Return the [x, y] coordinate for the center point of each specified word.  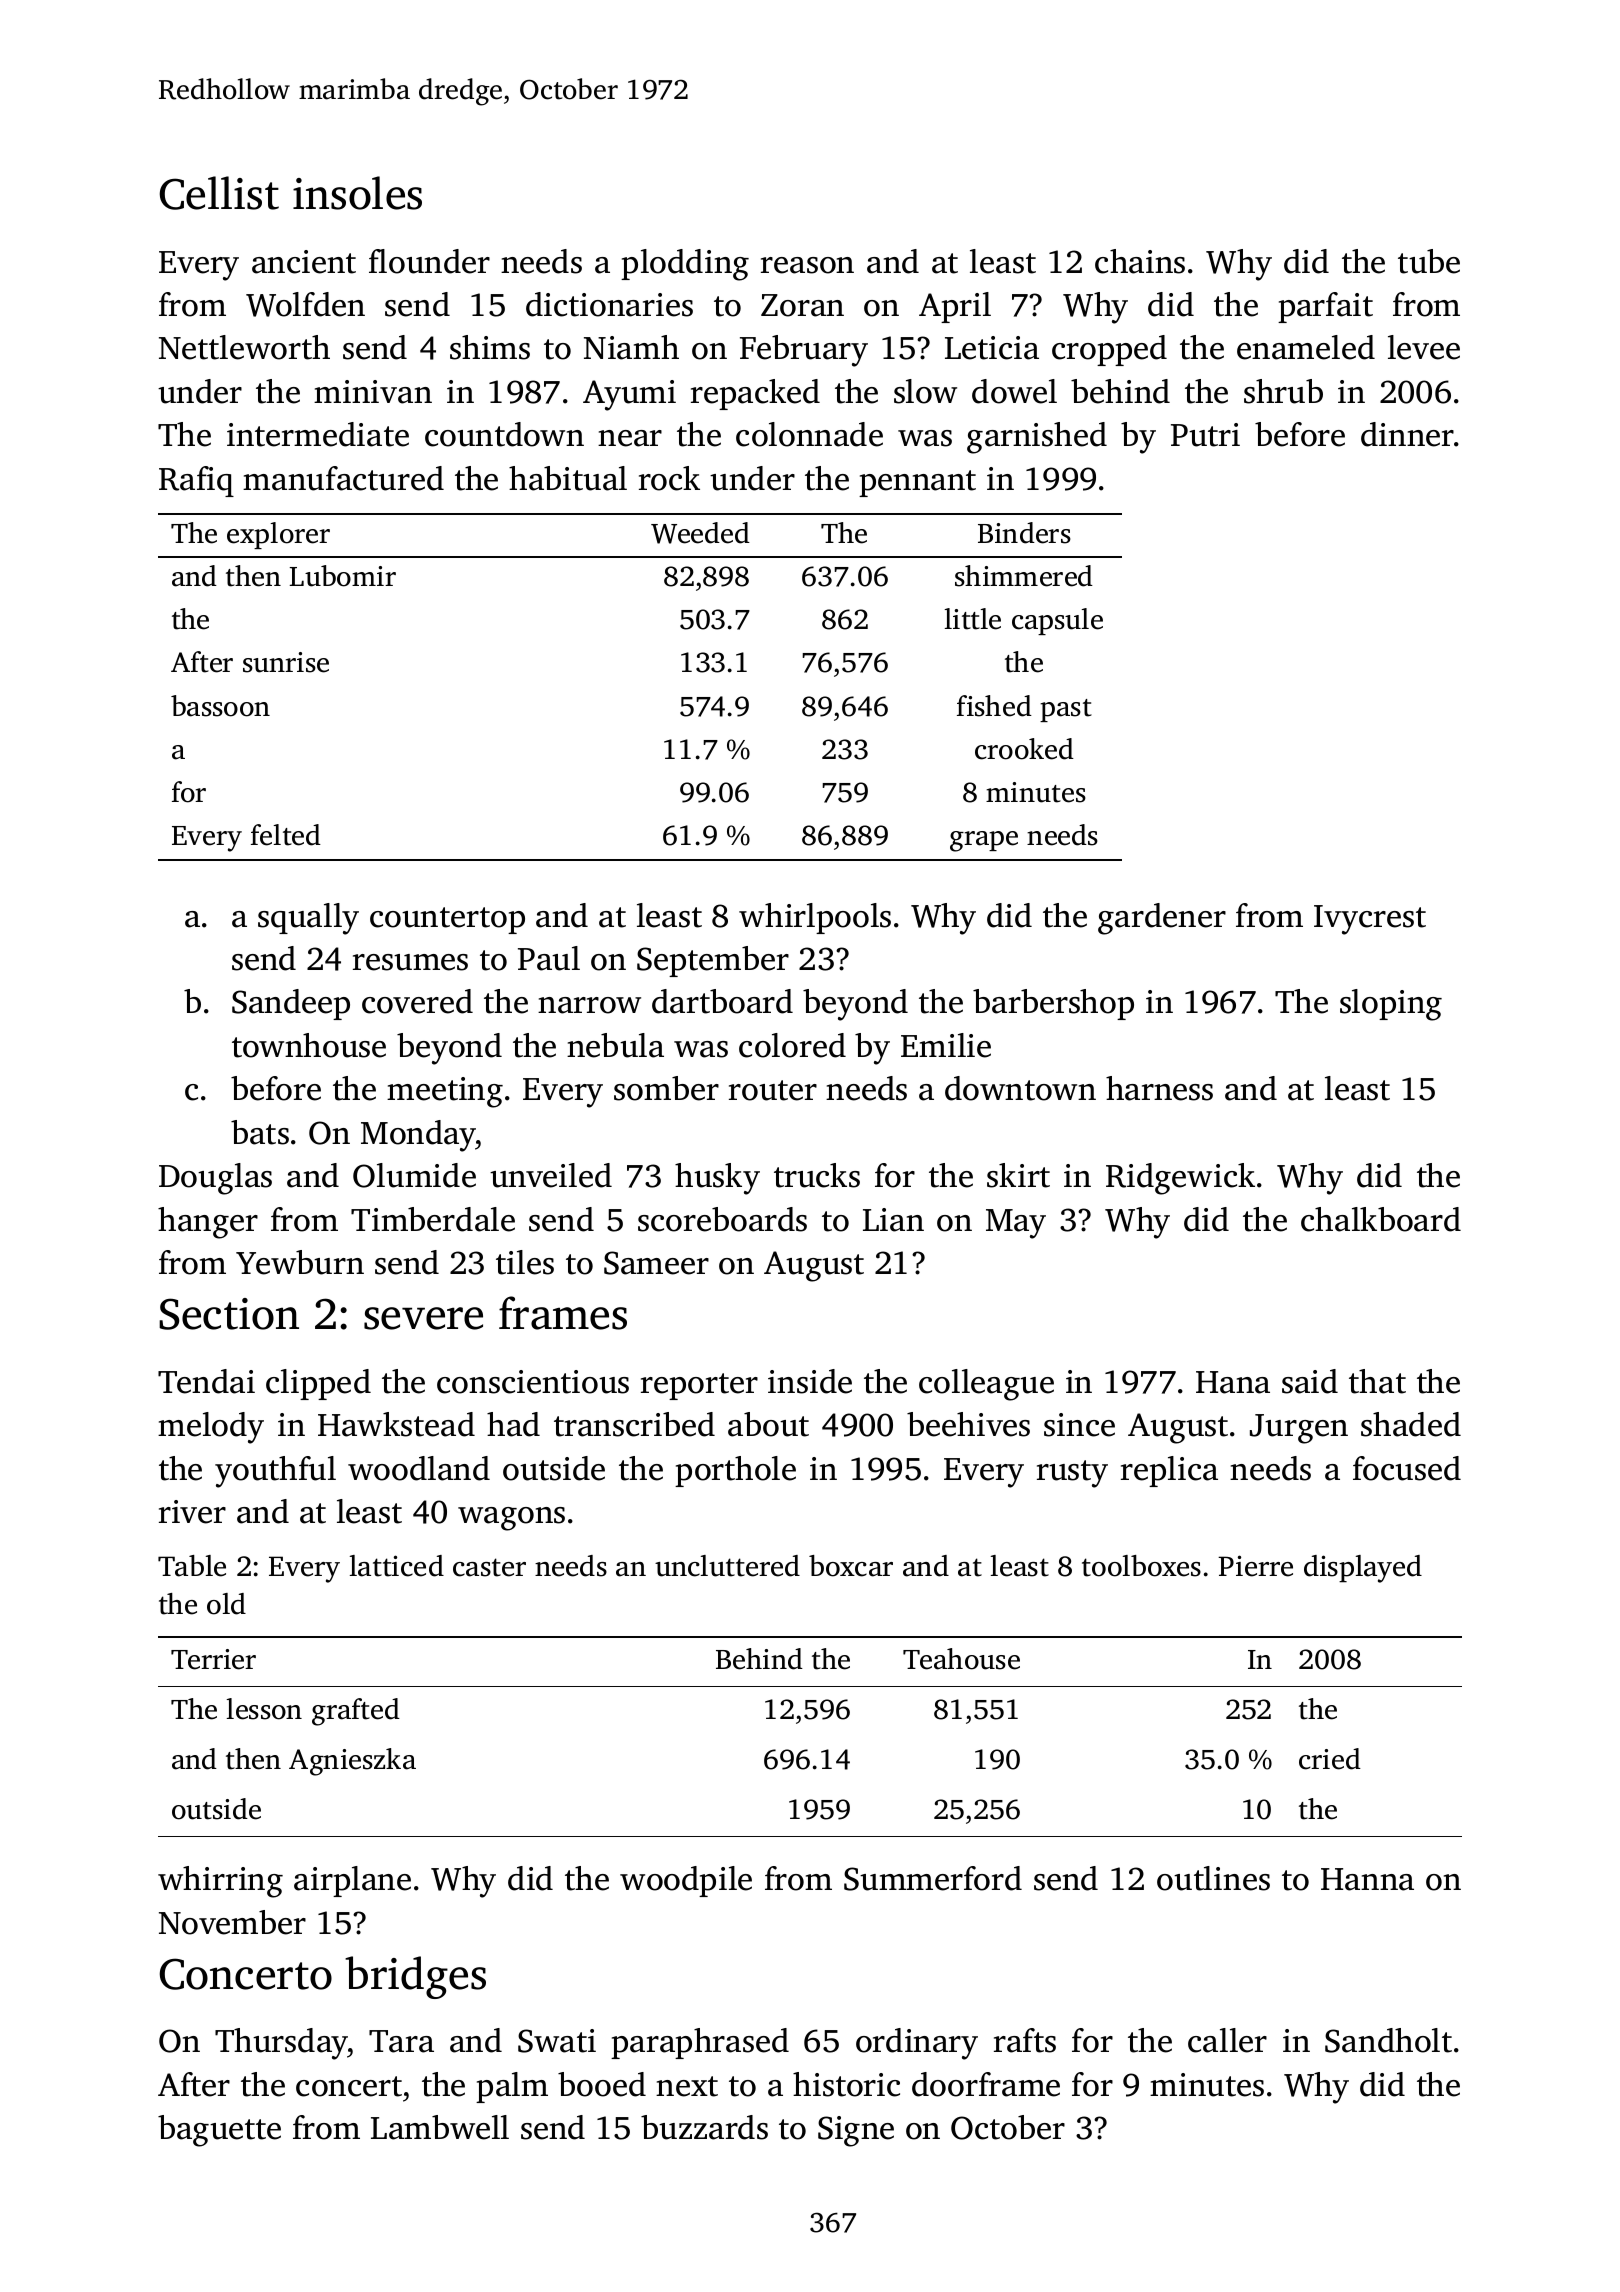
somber [666, 1088]
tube [1429, 261]
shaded [1411, 1424]
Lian [893, 1220]
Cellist [219, 193]
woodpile [686, 1881]
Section [229, 1314]
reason [807, 265]
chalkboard [1381, 1219]
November [232, 1922]
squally [308, 919]
